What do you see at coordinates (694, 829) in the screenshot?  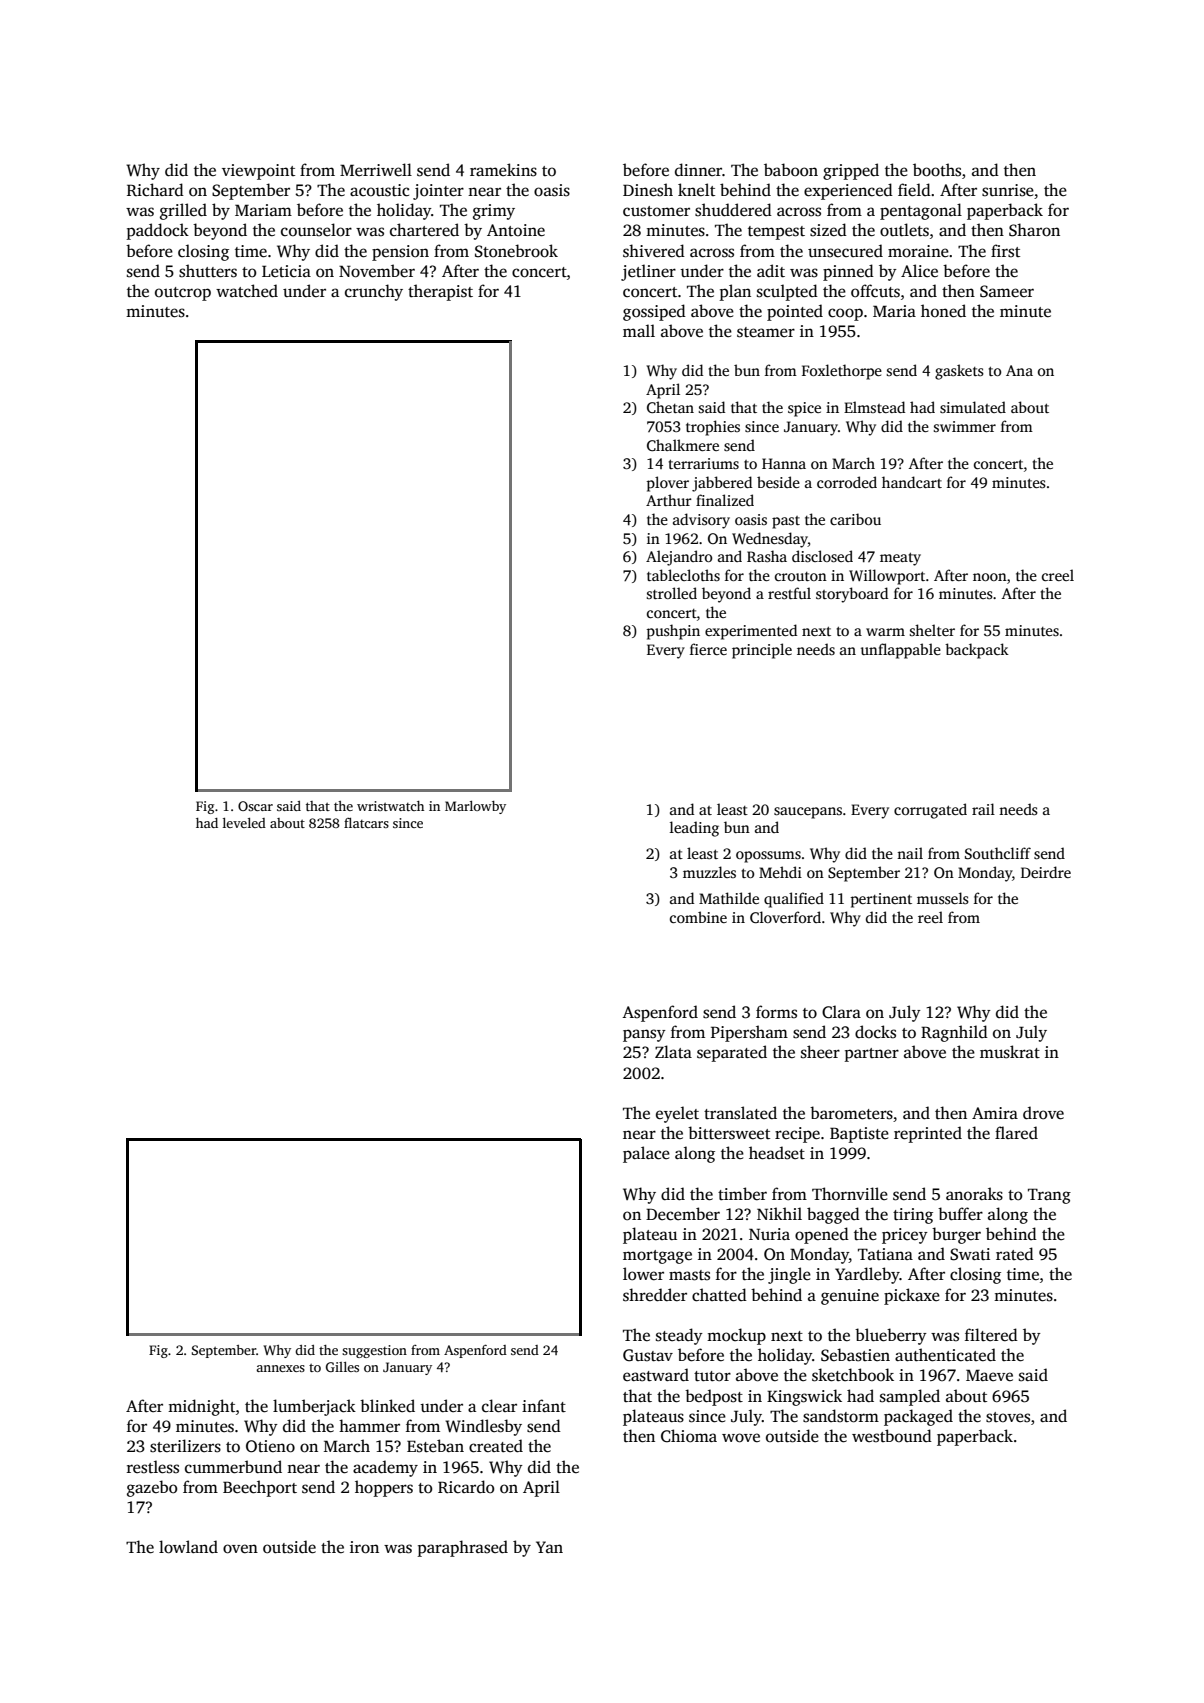 I see `leading` at bounding box center [694, 829].
